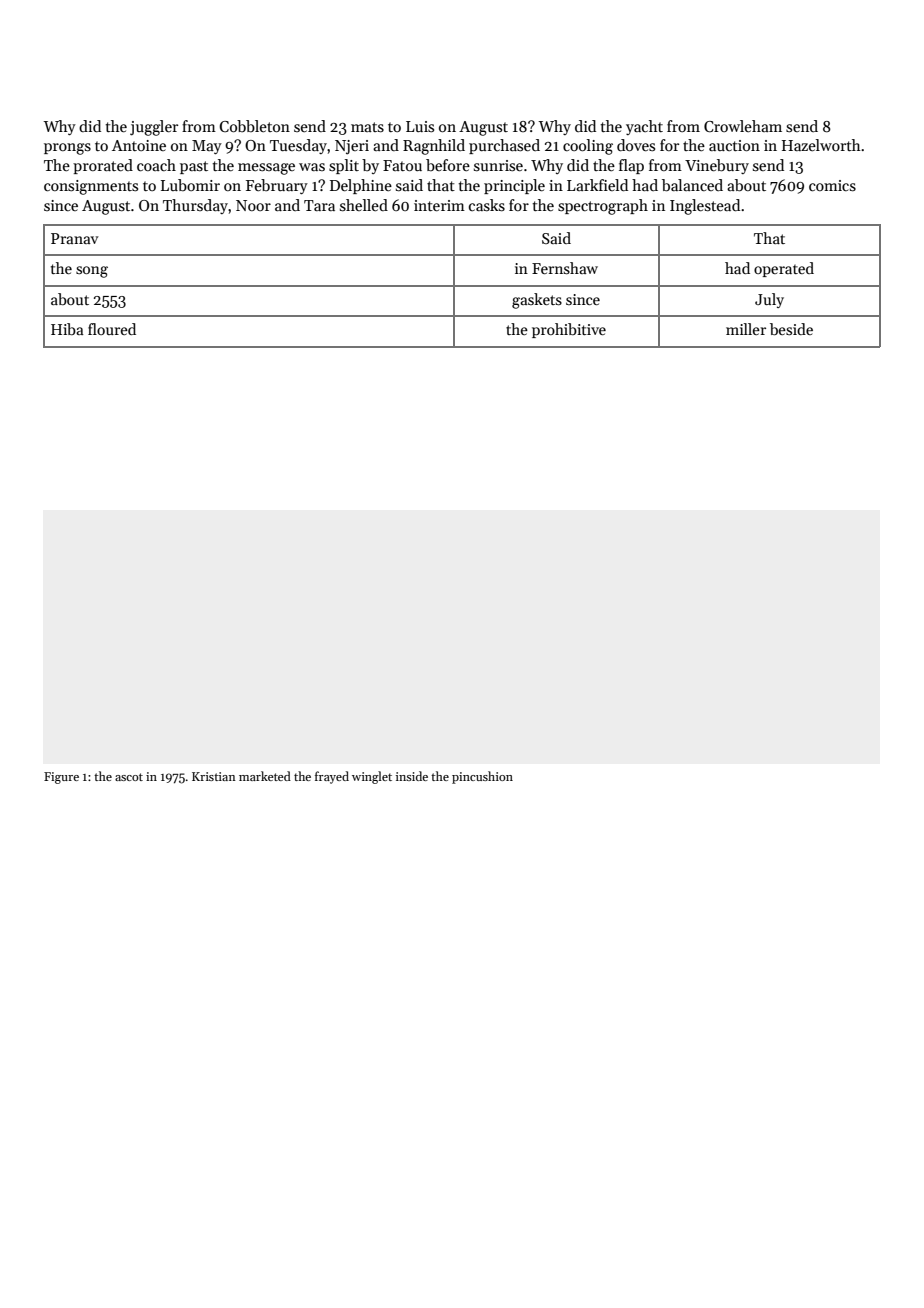 Image resolution: width=924 pixels, height=1308 pixels. What do you see at coordinates (332, 777) in the image?
I see `frayed` at bounding box center [332, 777].
